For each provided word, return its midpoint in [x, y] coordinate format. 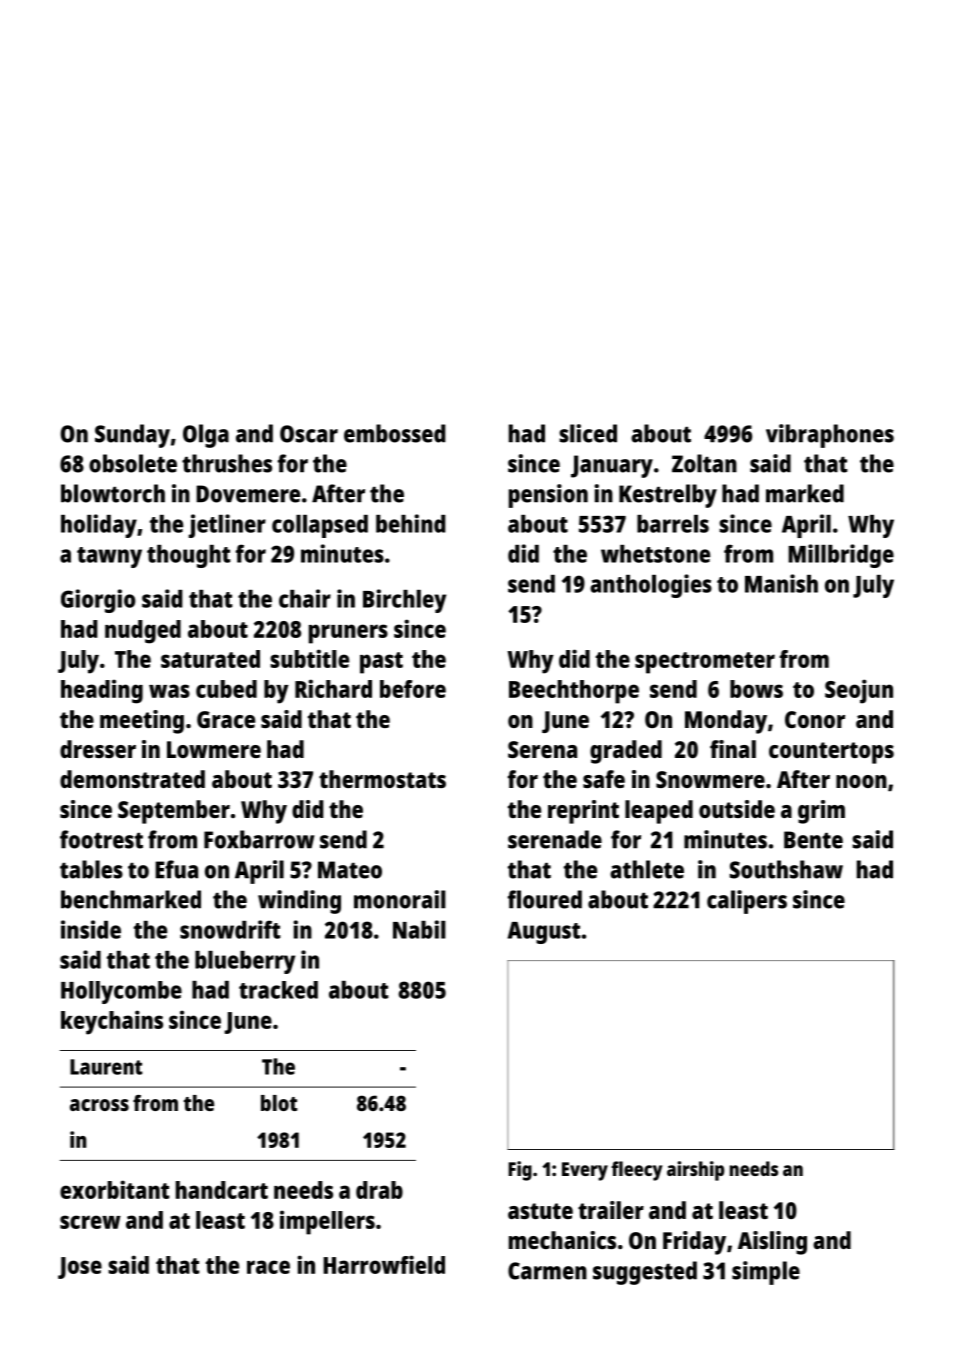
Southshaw [786, 869]
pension [548, 496]
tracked [278, 990]
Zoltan [704, 463]
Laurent [106, 1067]
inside [91, 929]
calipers [747, 902]
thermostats [382, 779]
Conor [815, 719]
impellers [327, 1222]
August [544, 933]
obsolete [133, 463]
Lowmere [214, 749]
